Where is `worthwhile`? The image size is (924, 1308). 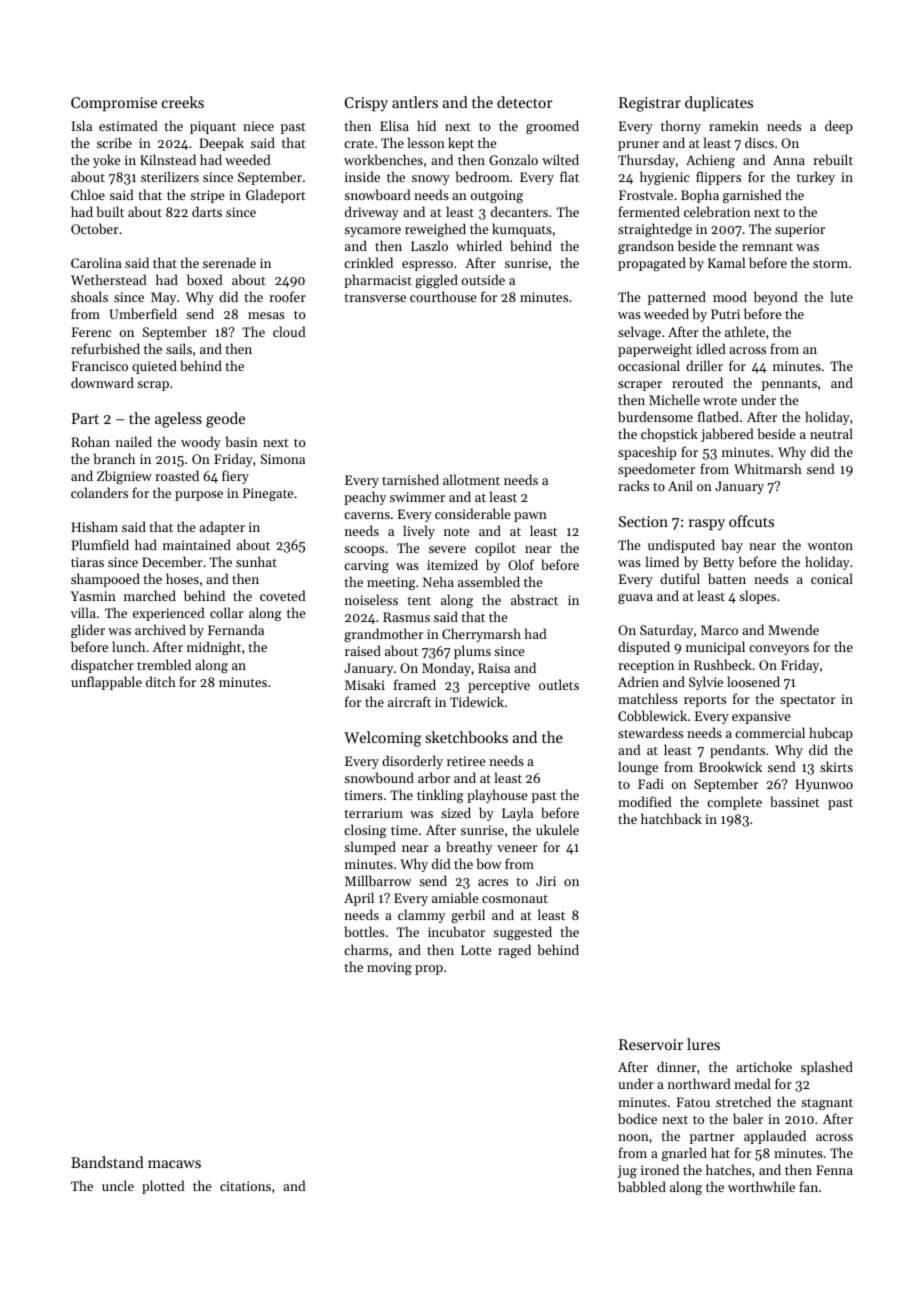 worthwhile is located at coordinates (761, 1186).
